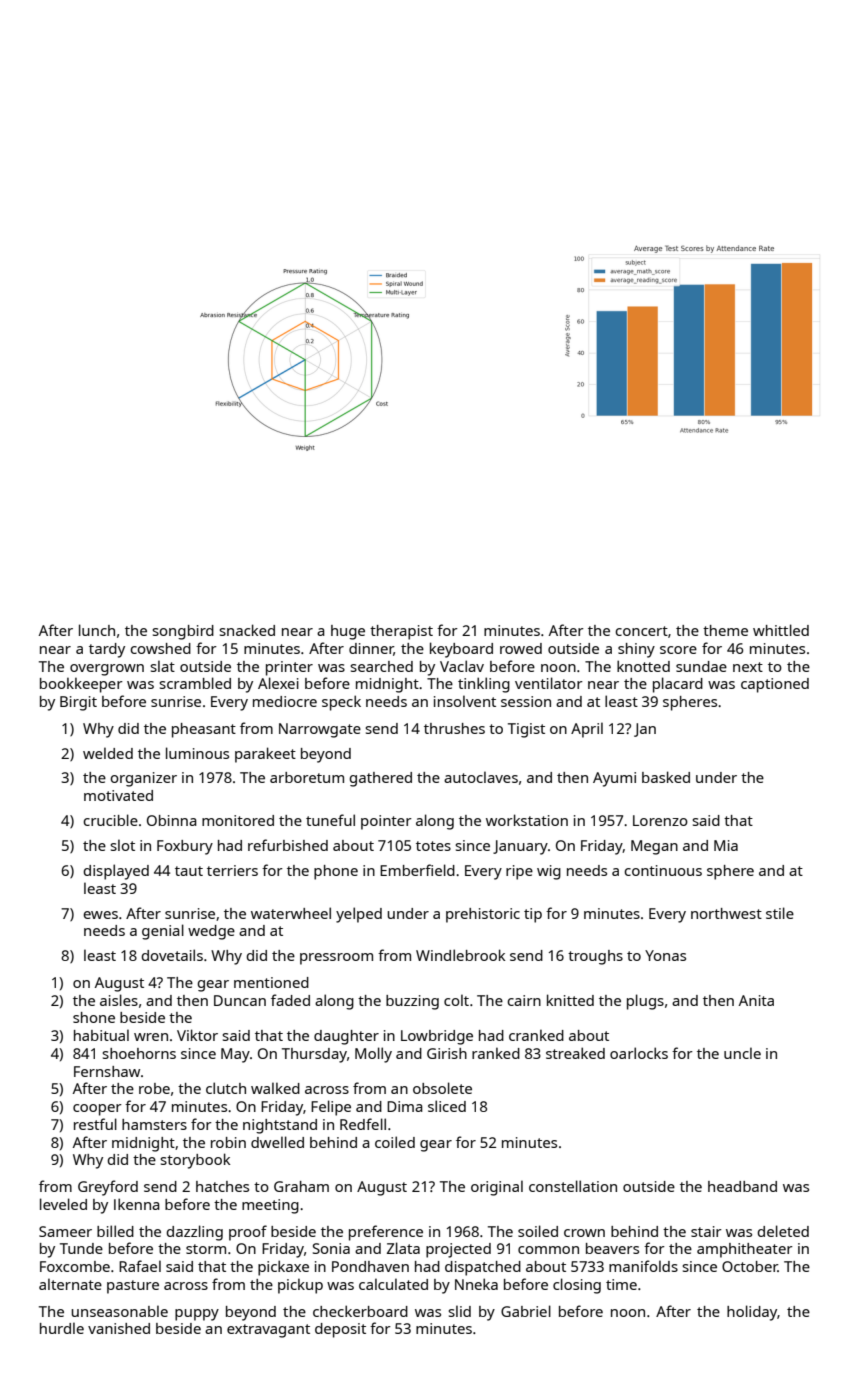 This image has width=849, height=1400. What do you see at coordinates (139, 1053) in the image?
I see `shoehorns` at bounding box center [139, 1053].
